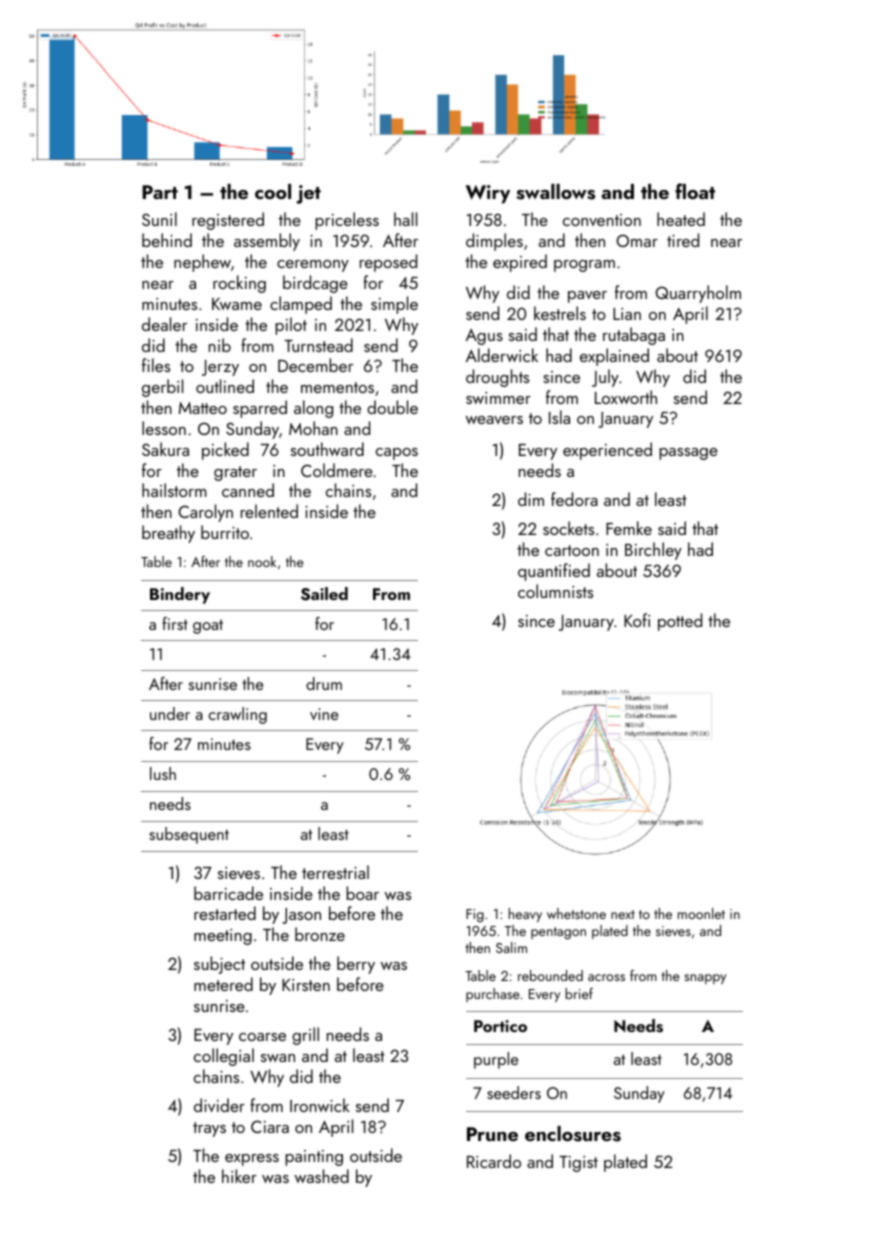 The height and width of the page is (1254, 884). What do you see at coordinates (356, 965) in the page?
I see `berry` at bounding box center [356, 965].
